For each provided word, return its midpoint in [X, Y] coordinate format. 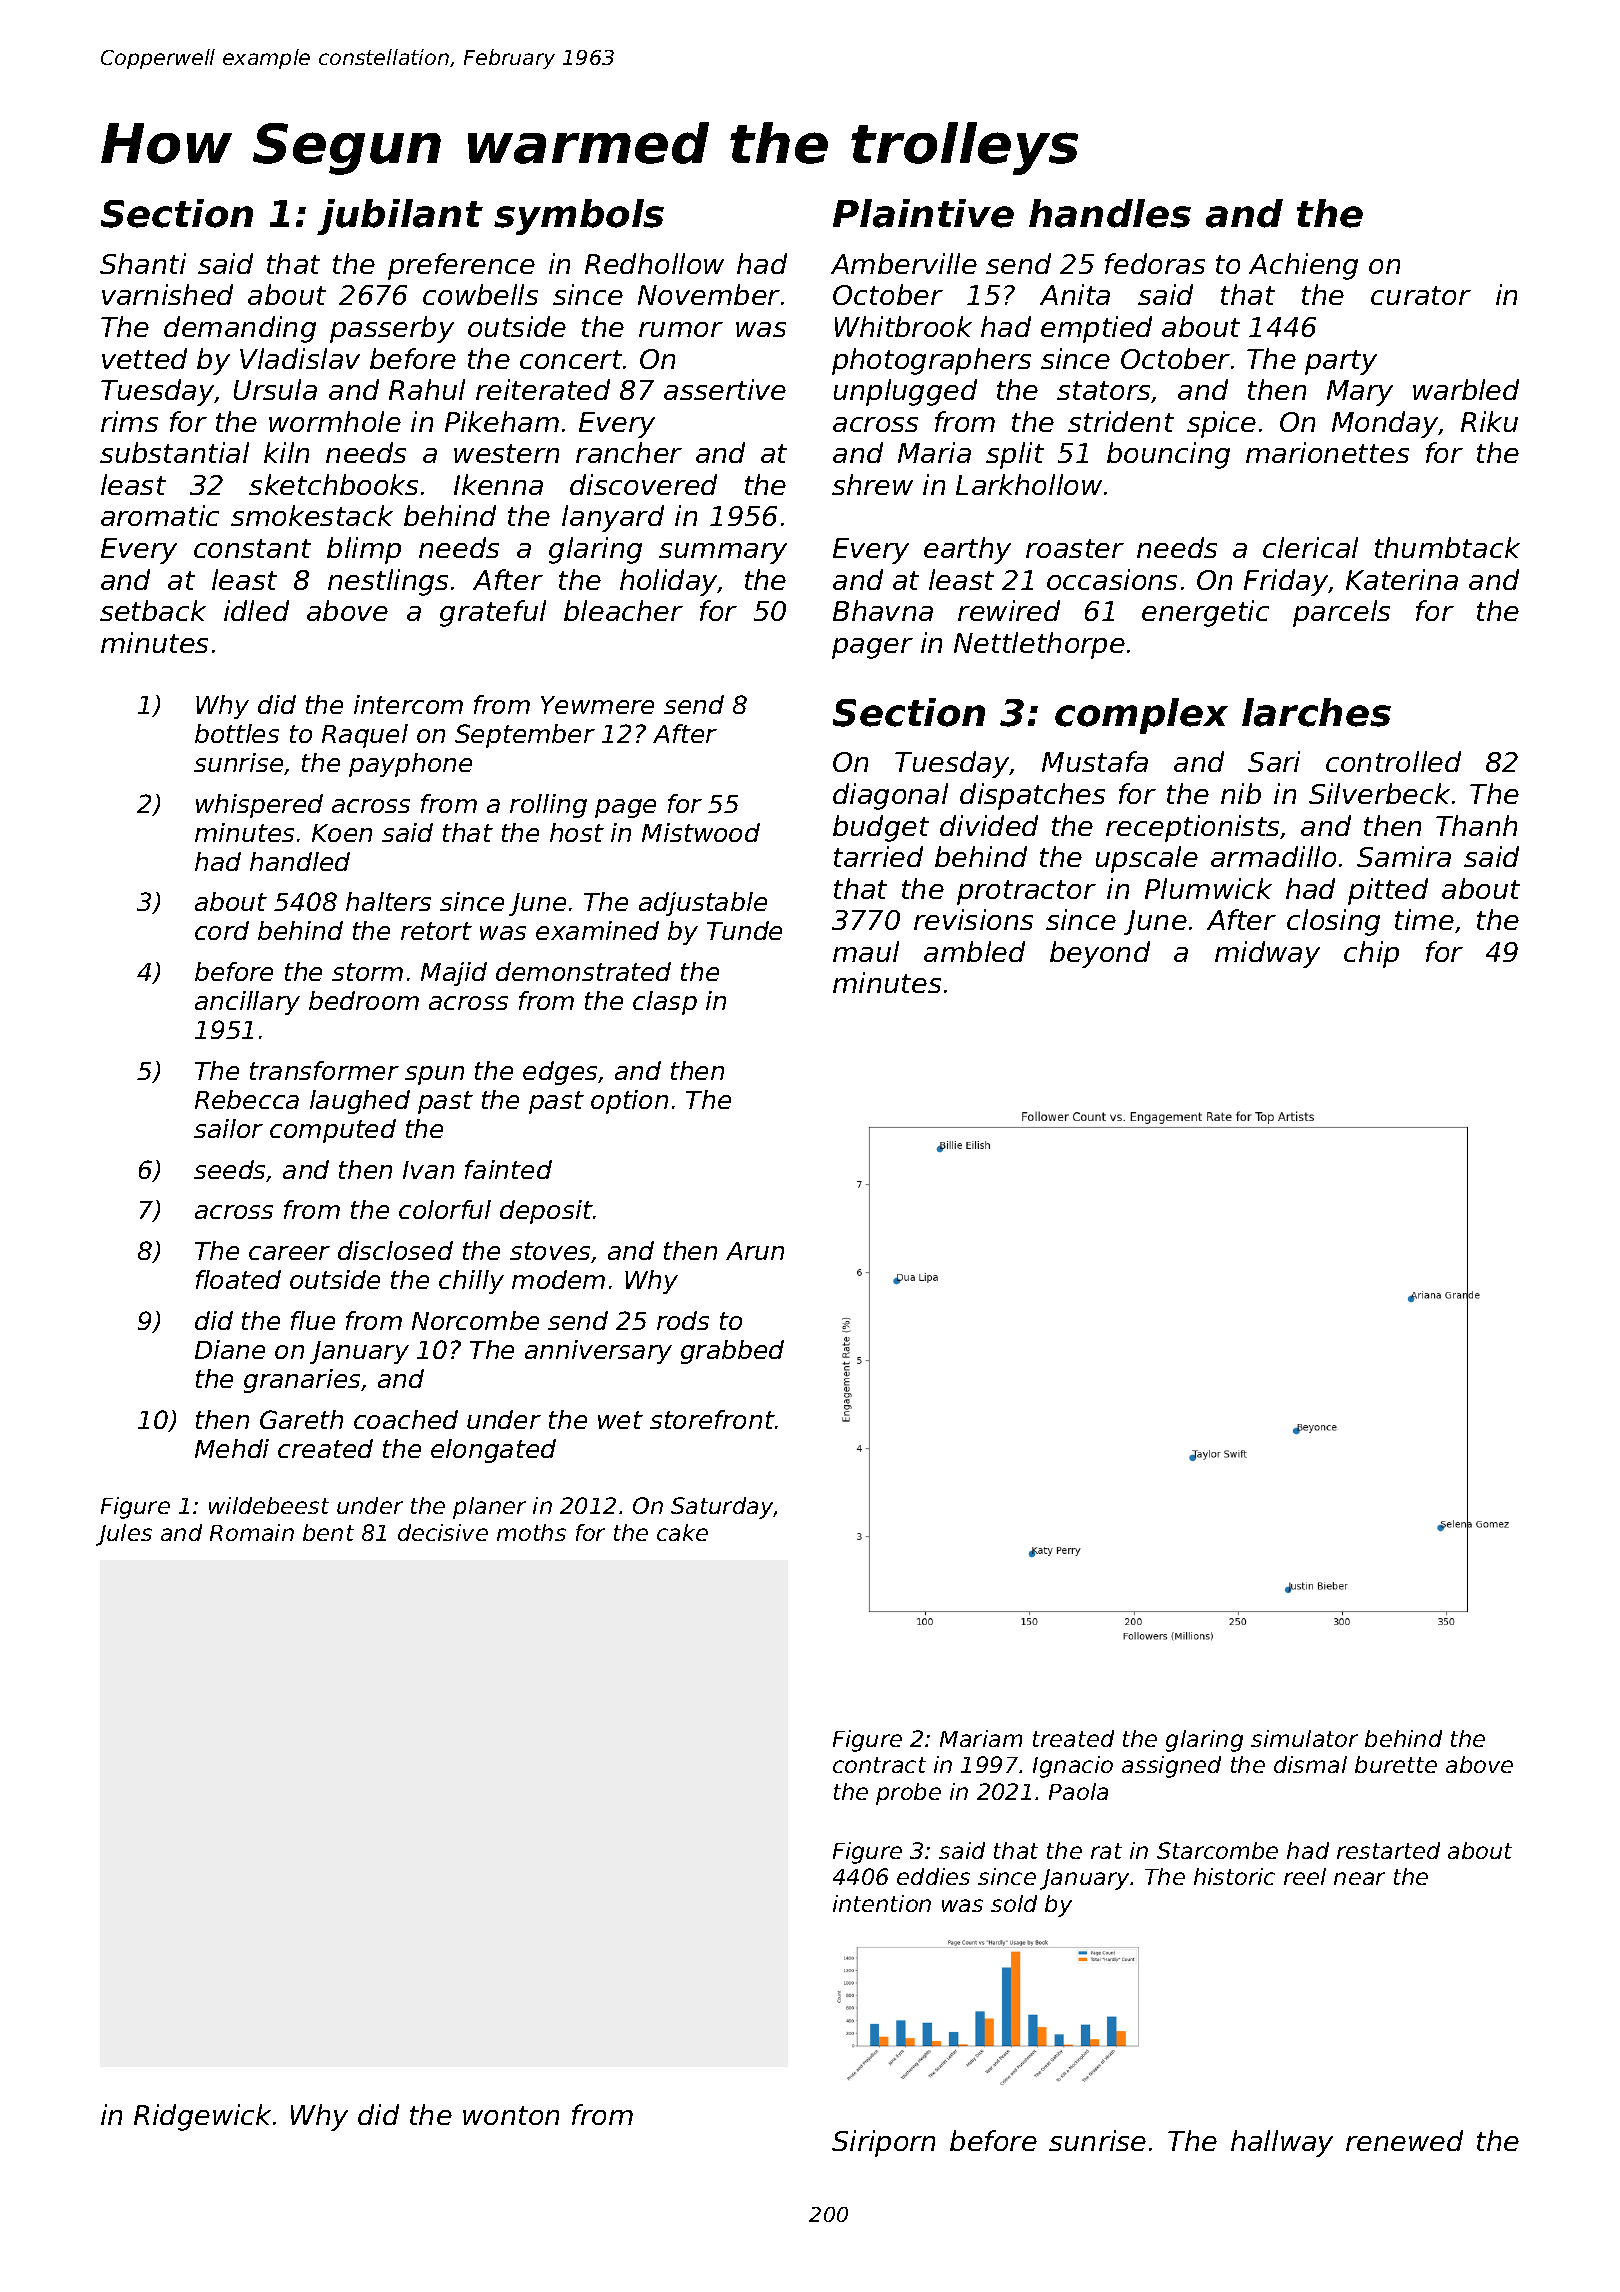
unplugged [905, 392]
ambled [974, 951]
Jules [124, 1535]
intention [882, 1903]
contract [879, 1765]
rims [129, 421]
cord [222, 930]
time [1424, 919]
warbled [1466, 389]
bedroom [364, 1000]
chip [1371, 954]
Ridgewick [202, 2117]
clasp [665, 1003]
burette [1396, 1764]
